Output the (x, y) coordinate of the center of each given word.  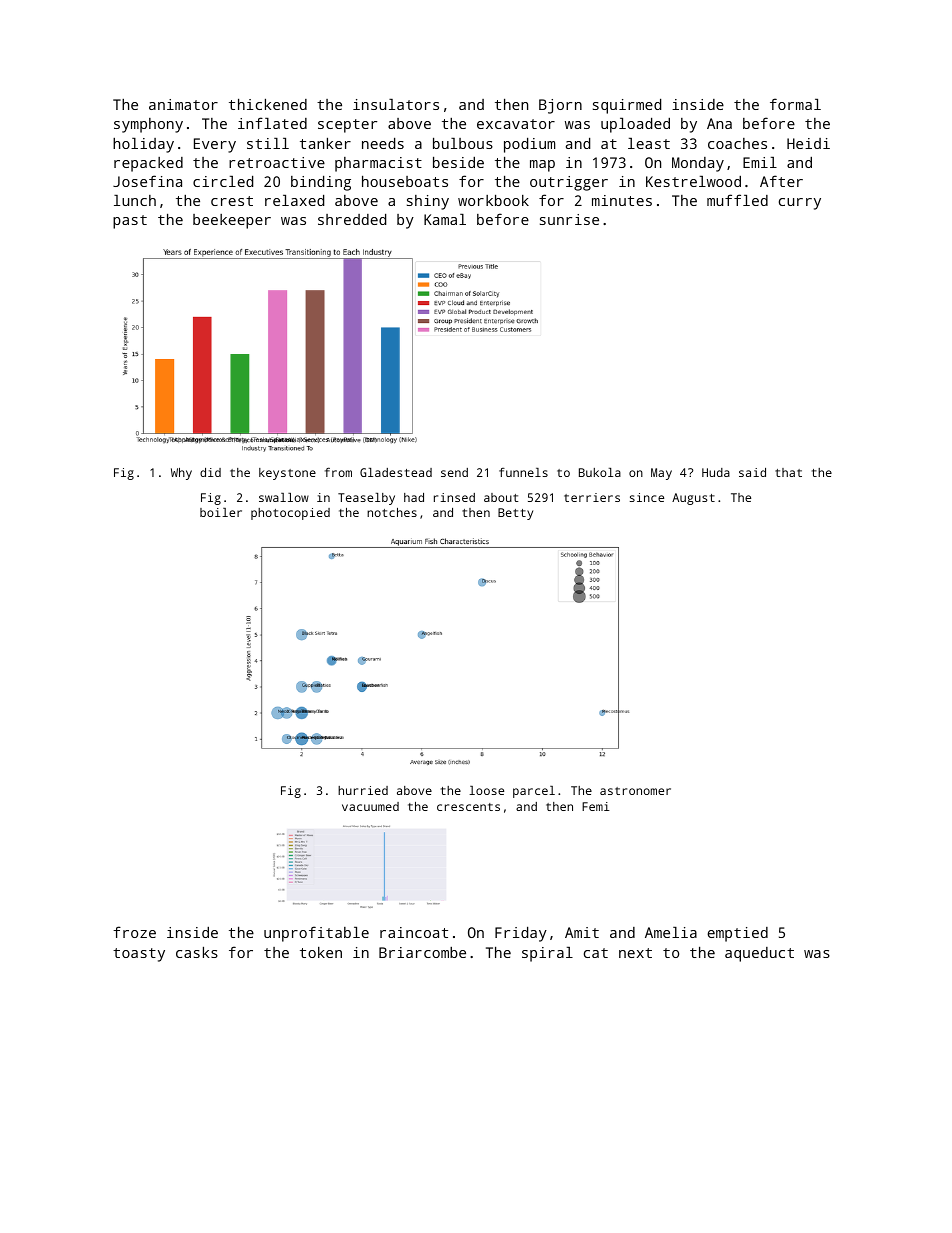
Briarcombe (422, 952)
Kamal (445, 219)
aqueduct (759, 954)
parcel (534, 792)
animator (183, 104)
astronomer (635, 791)
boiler (221, 512)
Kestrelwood (693, 181)
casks (197, 952)
